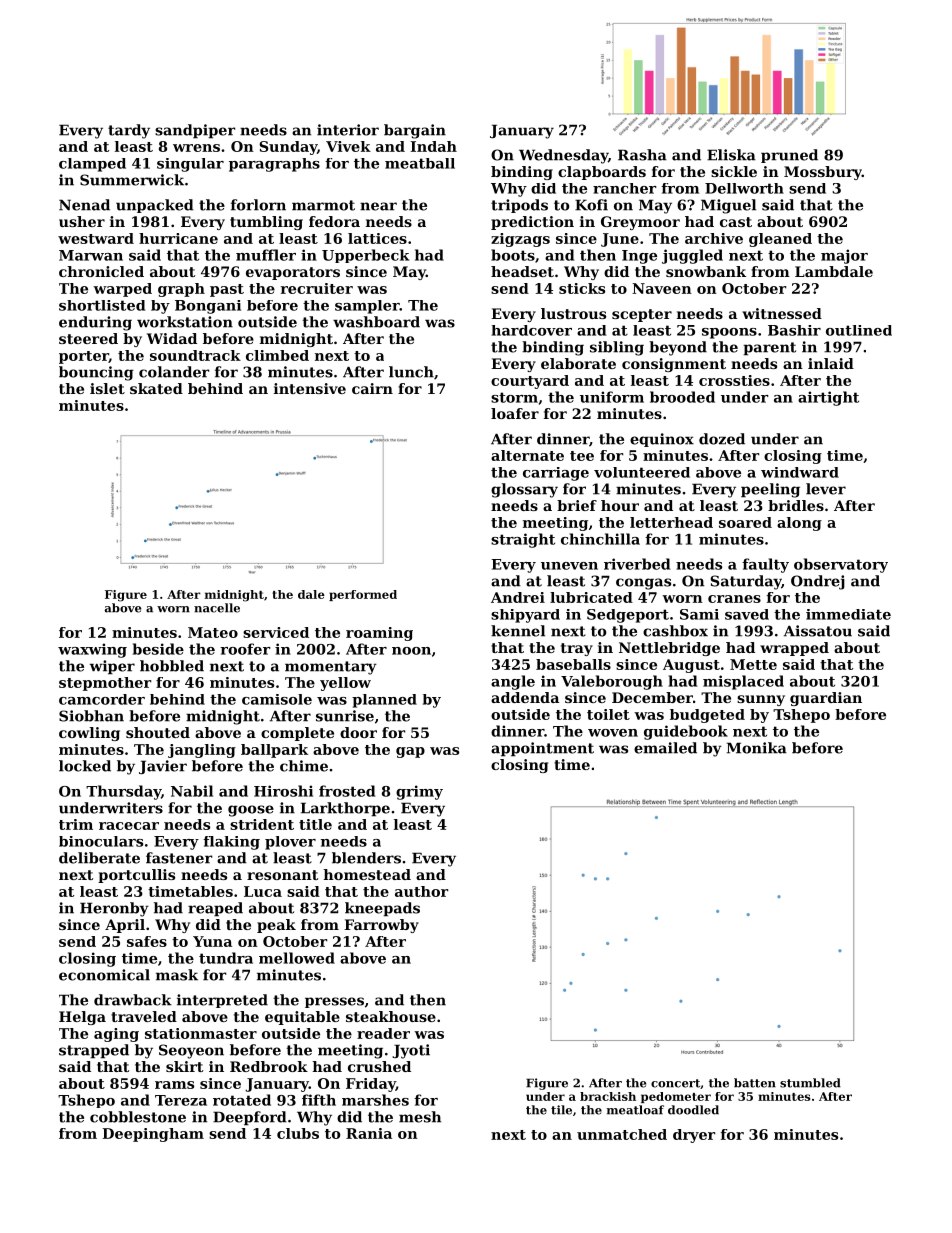 The height and width of the screenshot is (1233, 952). I want to click on cobblestone, so click(138, 1117).
